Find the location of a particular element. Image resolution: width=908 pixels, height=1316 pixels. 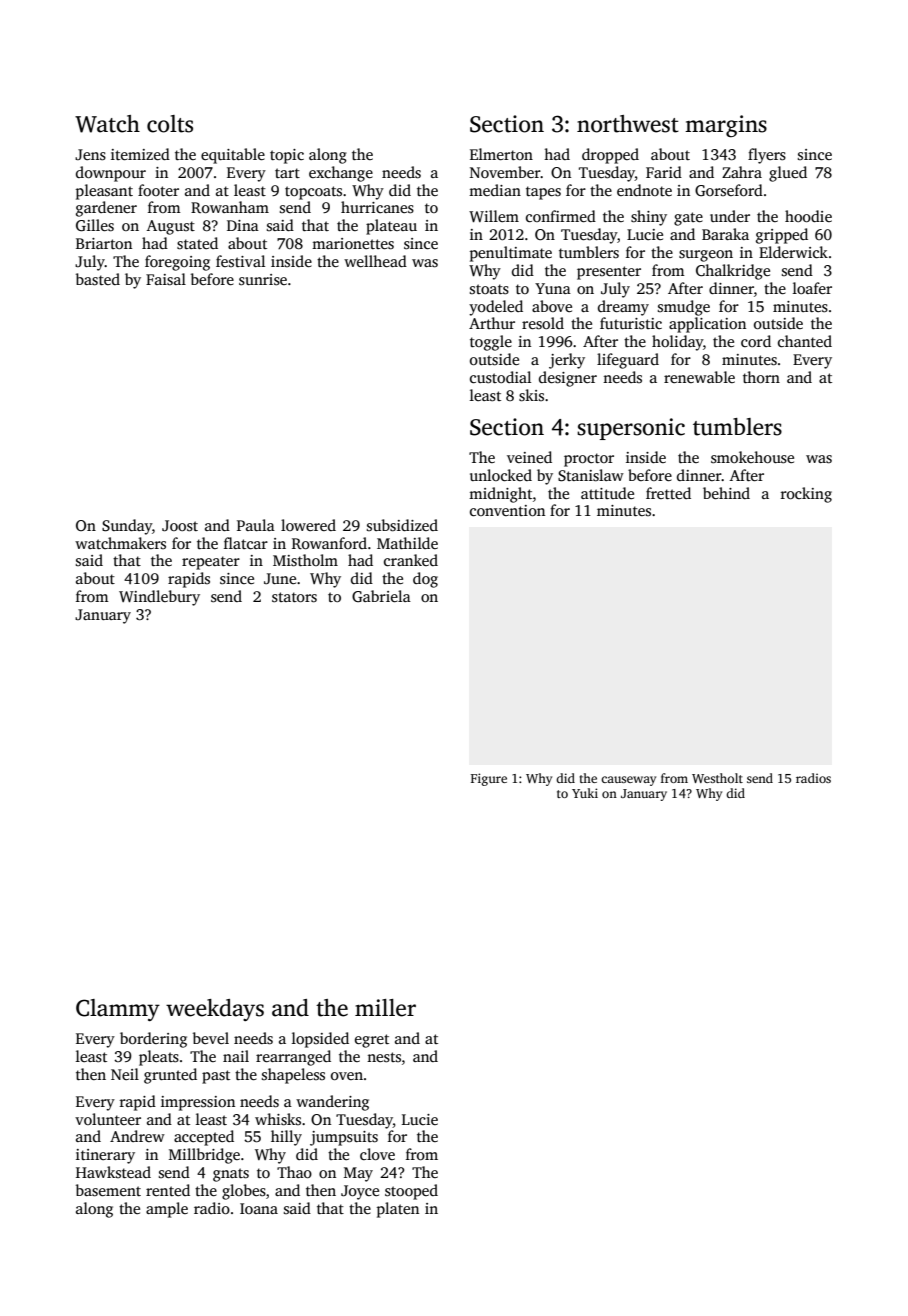

platen is located at coordinates (398, 1210).
